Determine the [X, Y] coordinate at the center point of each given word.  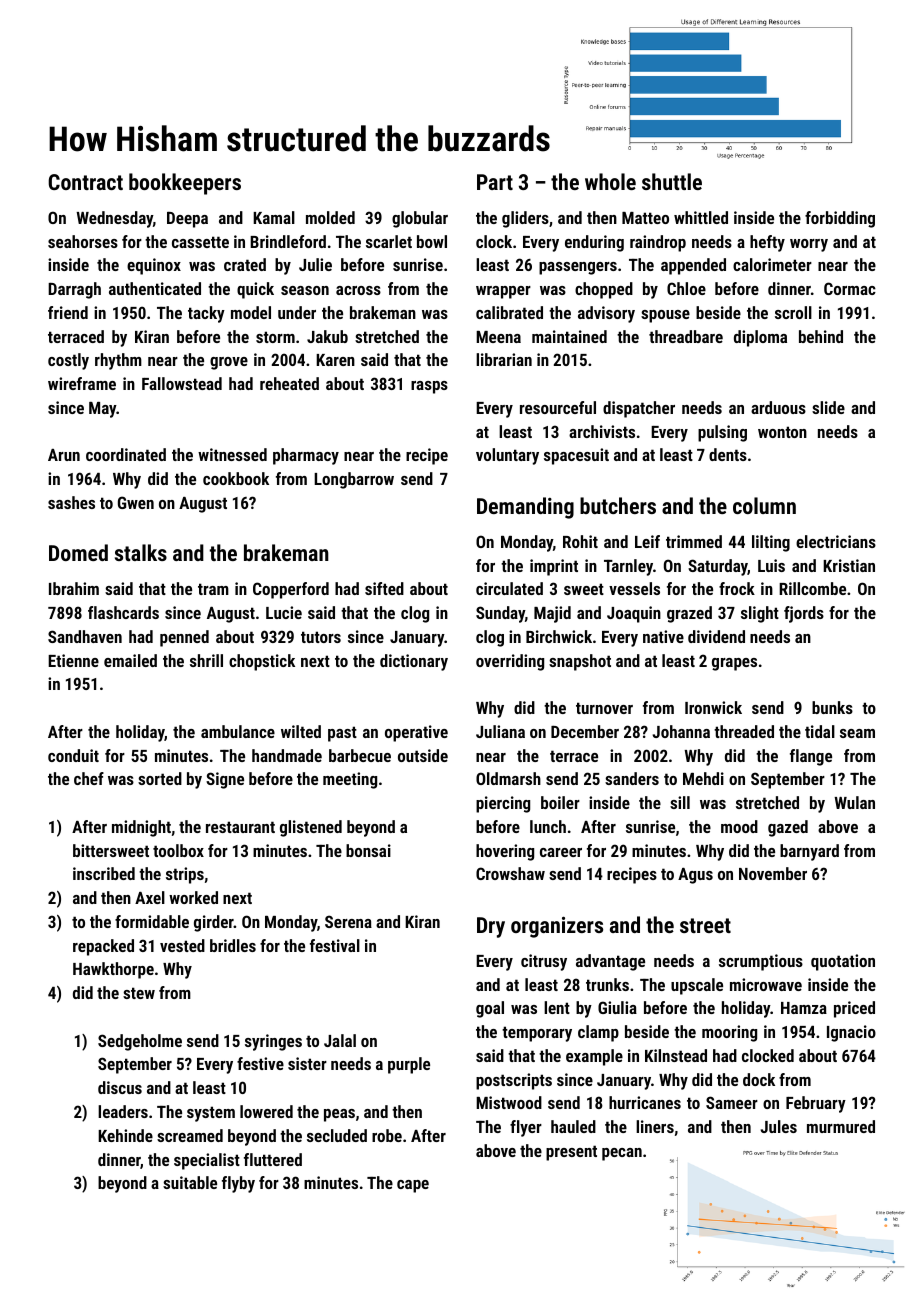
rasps [429, 387]
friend [68, 312]
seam [857, 733]
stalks [141, 552]
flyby [238, 1184]
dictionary [414, 662]
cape [413, 1186]
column [764, 505]
